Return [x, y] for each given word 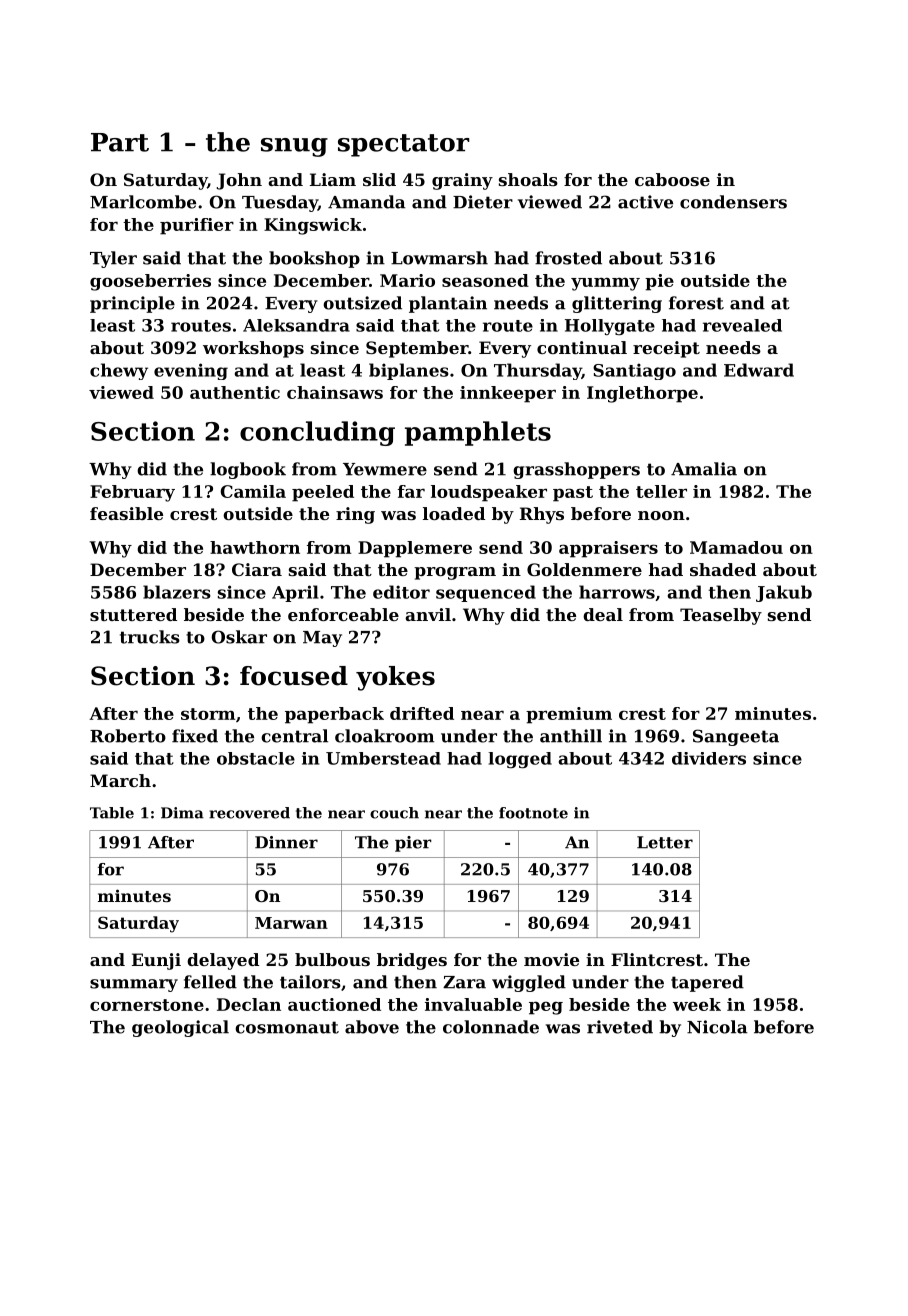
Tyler [113, 259]
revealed [742, 325]
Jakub [784, 593]
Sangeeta [736, 737]
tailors [310, 982]
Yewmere [385, 469]
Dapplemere [415, 549]
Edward [759, 370]
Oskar [239, 637]
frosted [568, 258]
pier [413, 844]
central [294, 736]
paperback [334, 715]
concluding [317, 433]
